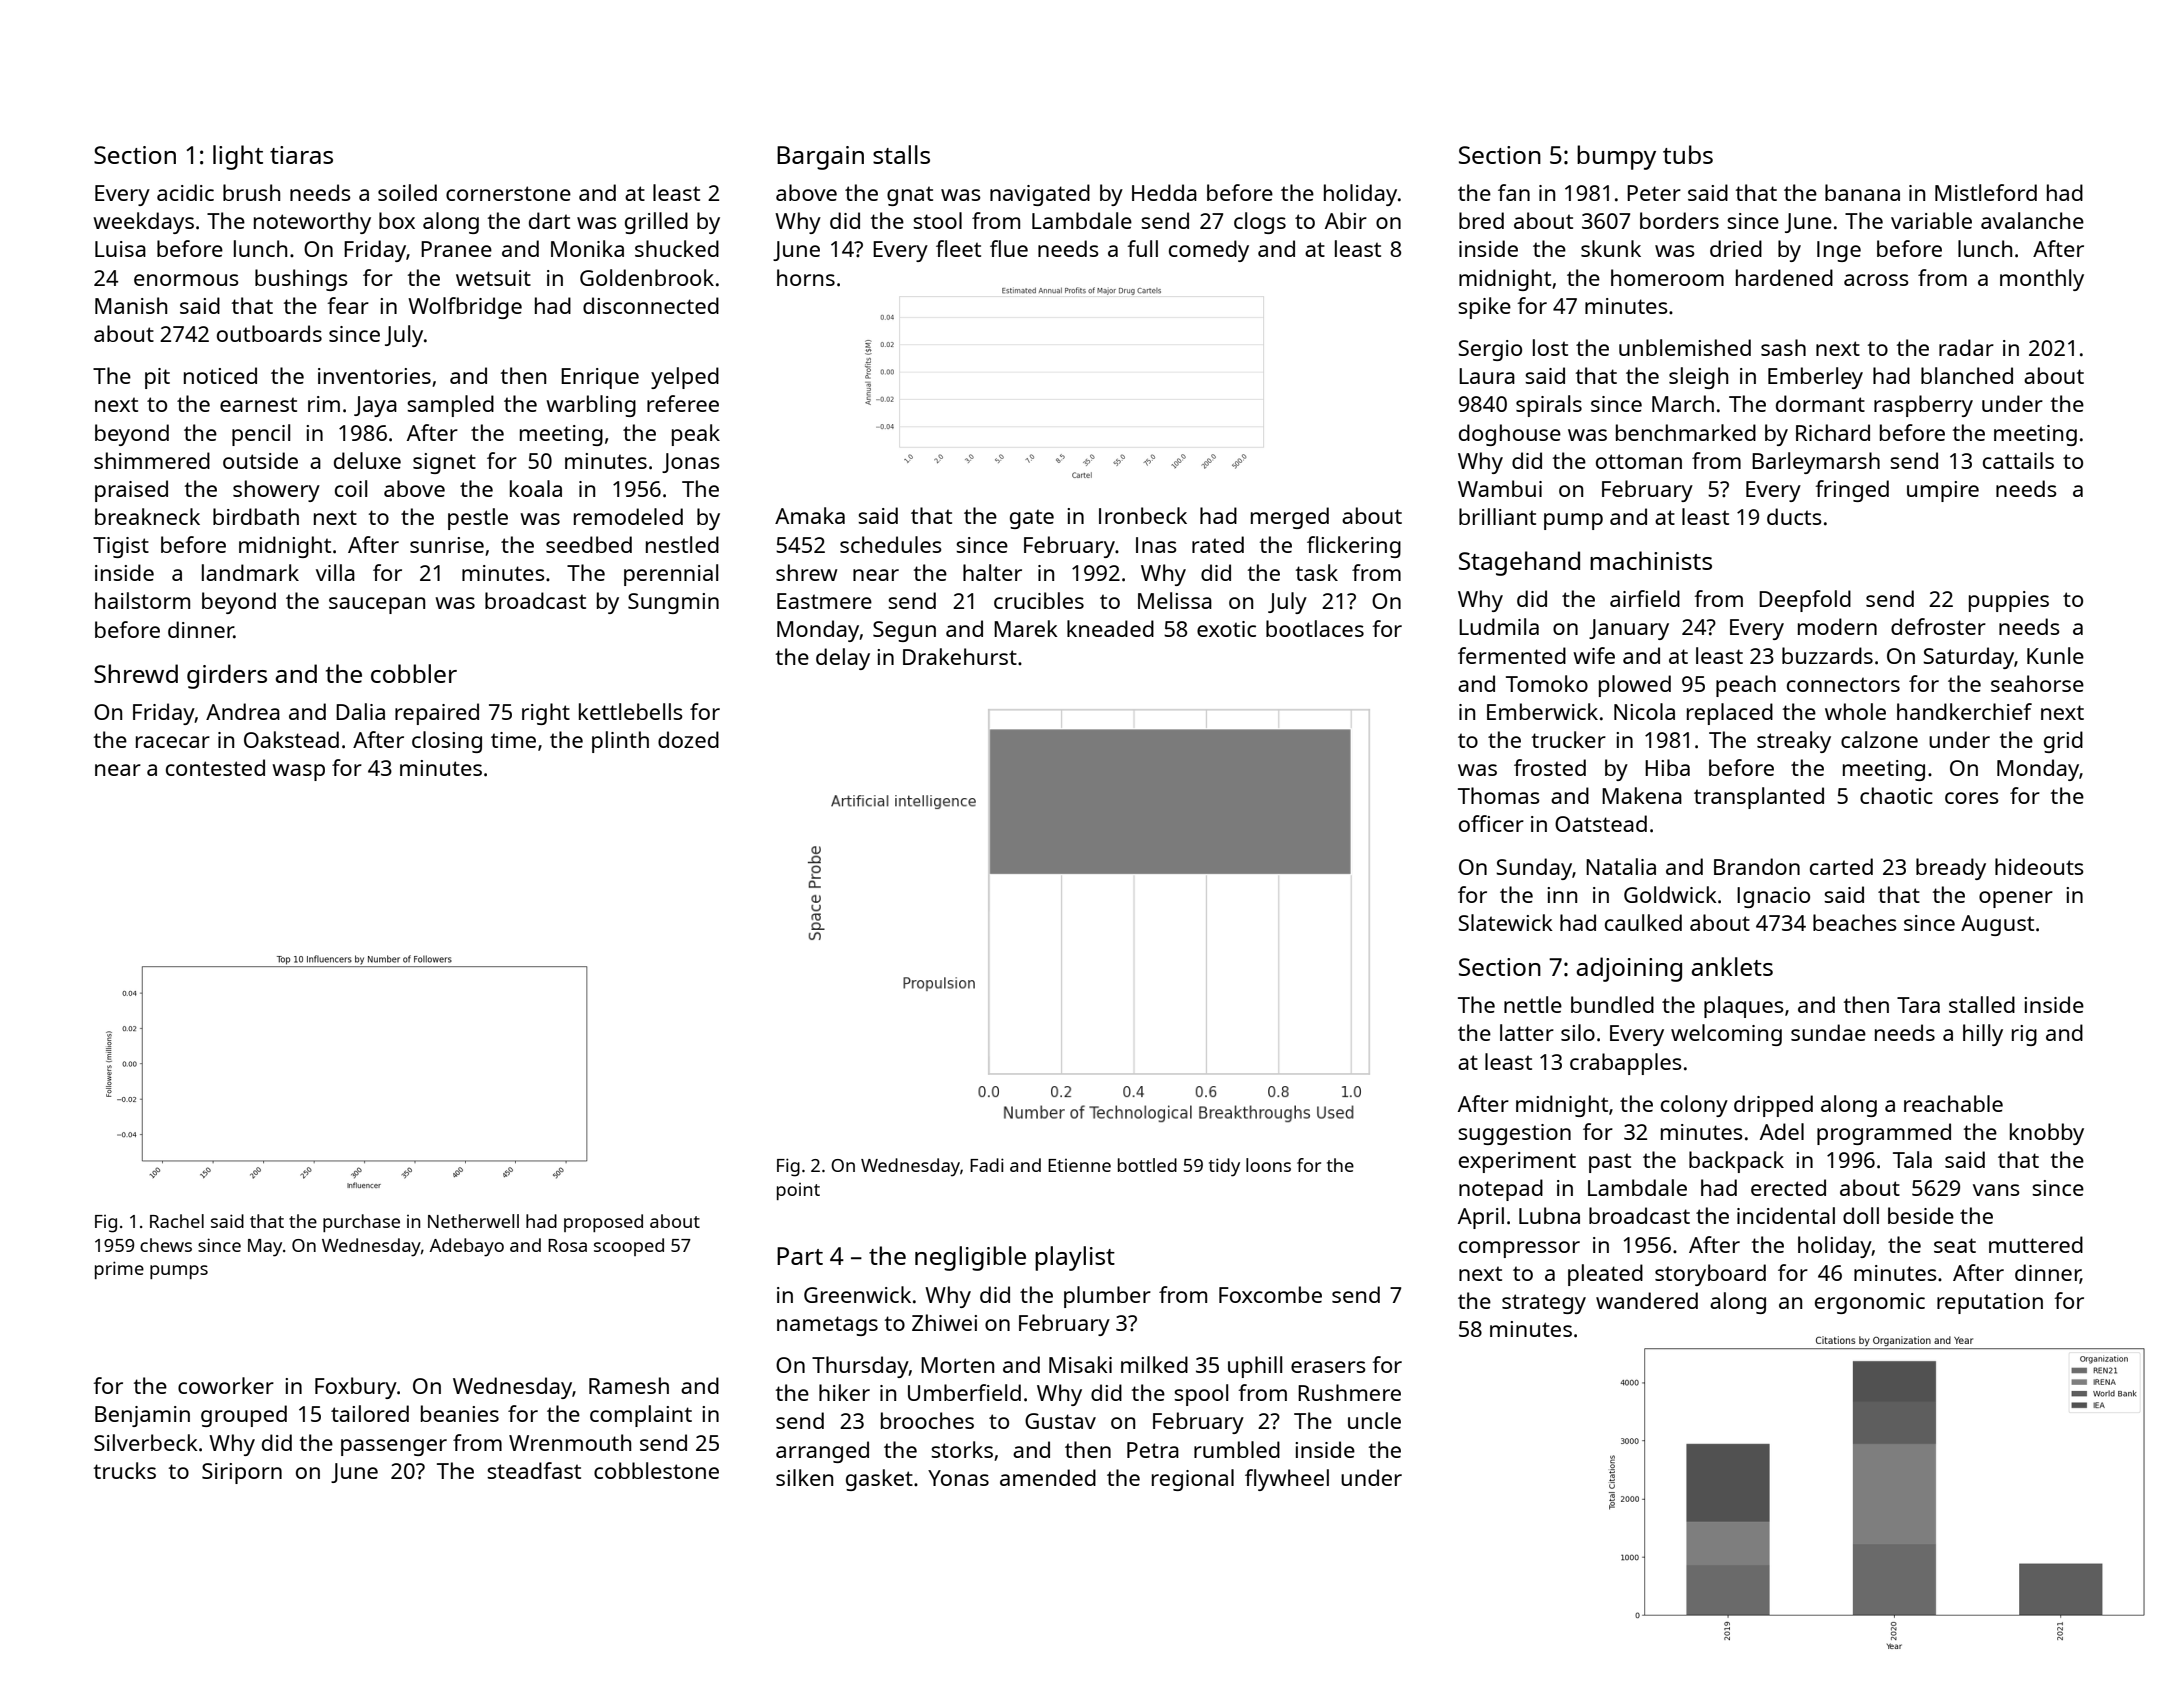  Describe the element at coordinates (1686, 432) in the screenshot. I see `benchmarked` at that location.
